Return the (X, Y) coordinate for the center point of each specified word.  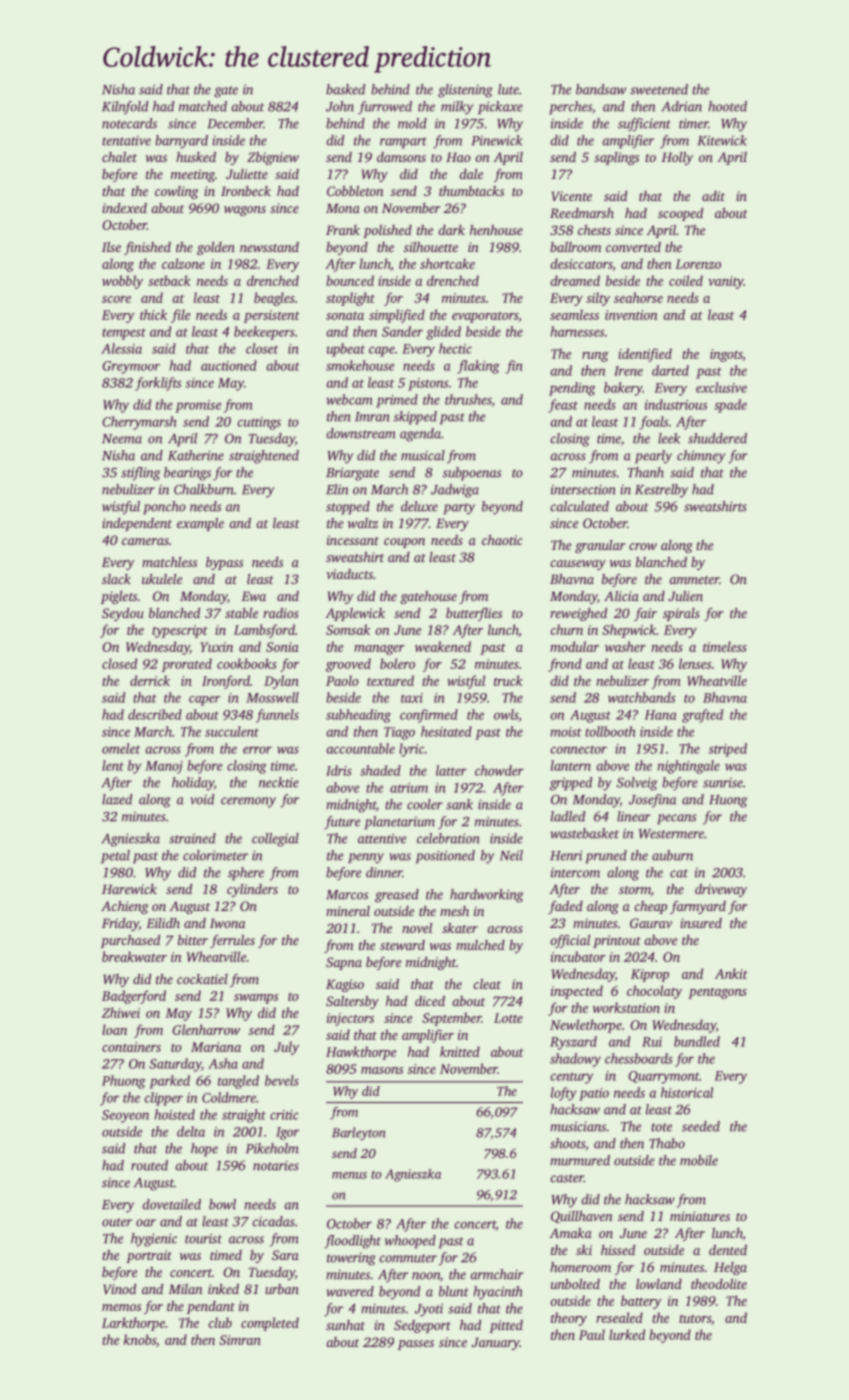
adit (713, 196)
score (116, 299)
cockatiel (202, 979)
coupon (404, 543)
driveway (721, 890)
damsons (401, 157)
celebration (448, 838)
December (235, 123)
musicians (578, 1126)
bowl (222, 1204)
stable (241, 613)
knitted (460, 1051)
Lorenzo (698, 264)
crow (643, 546)
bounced (350, 280)
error (257, 750)
